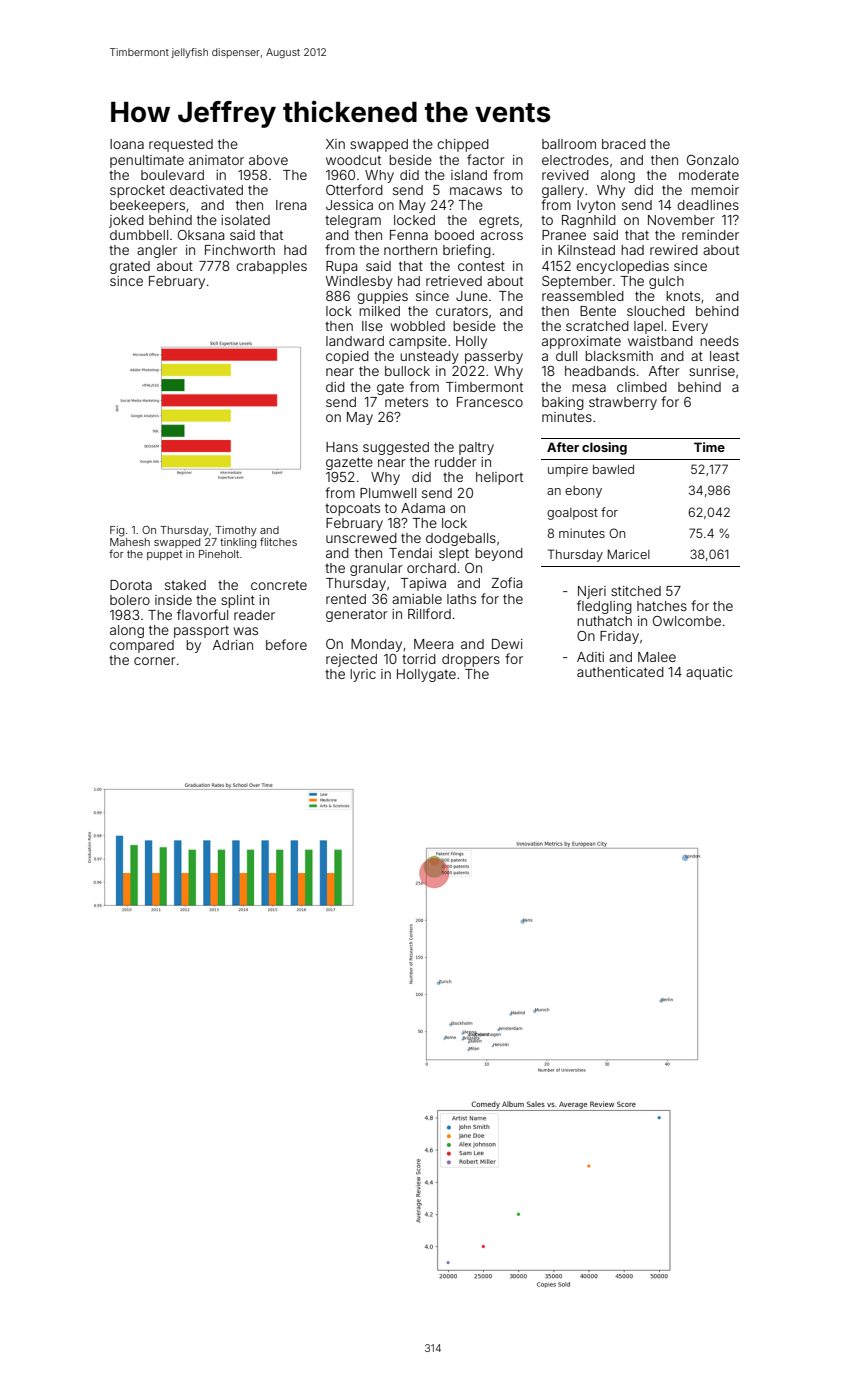  What do you see at coordinates (624, 144) in the screenshot?
I see `braced` at bounding box center [624, 144].
